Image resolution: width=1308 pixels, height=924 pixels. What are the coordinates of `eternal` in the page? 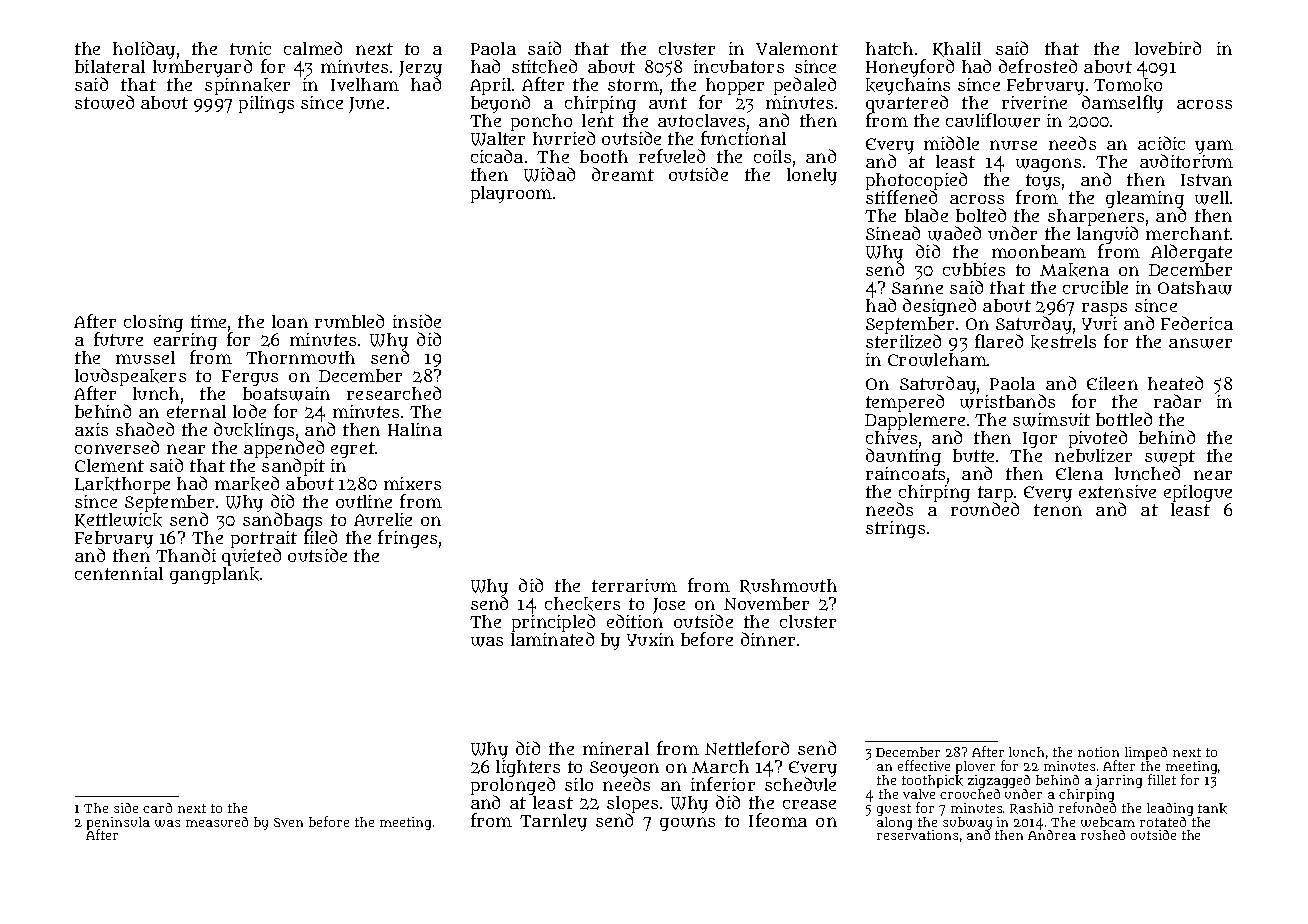 It's located at (196, 411).
